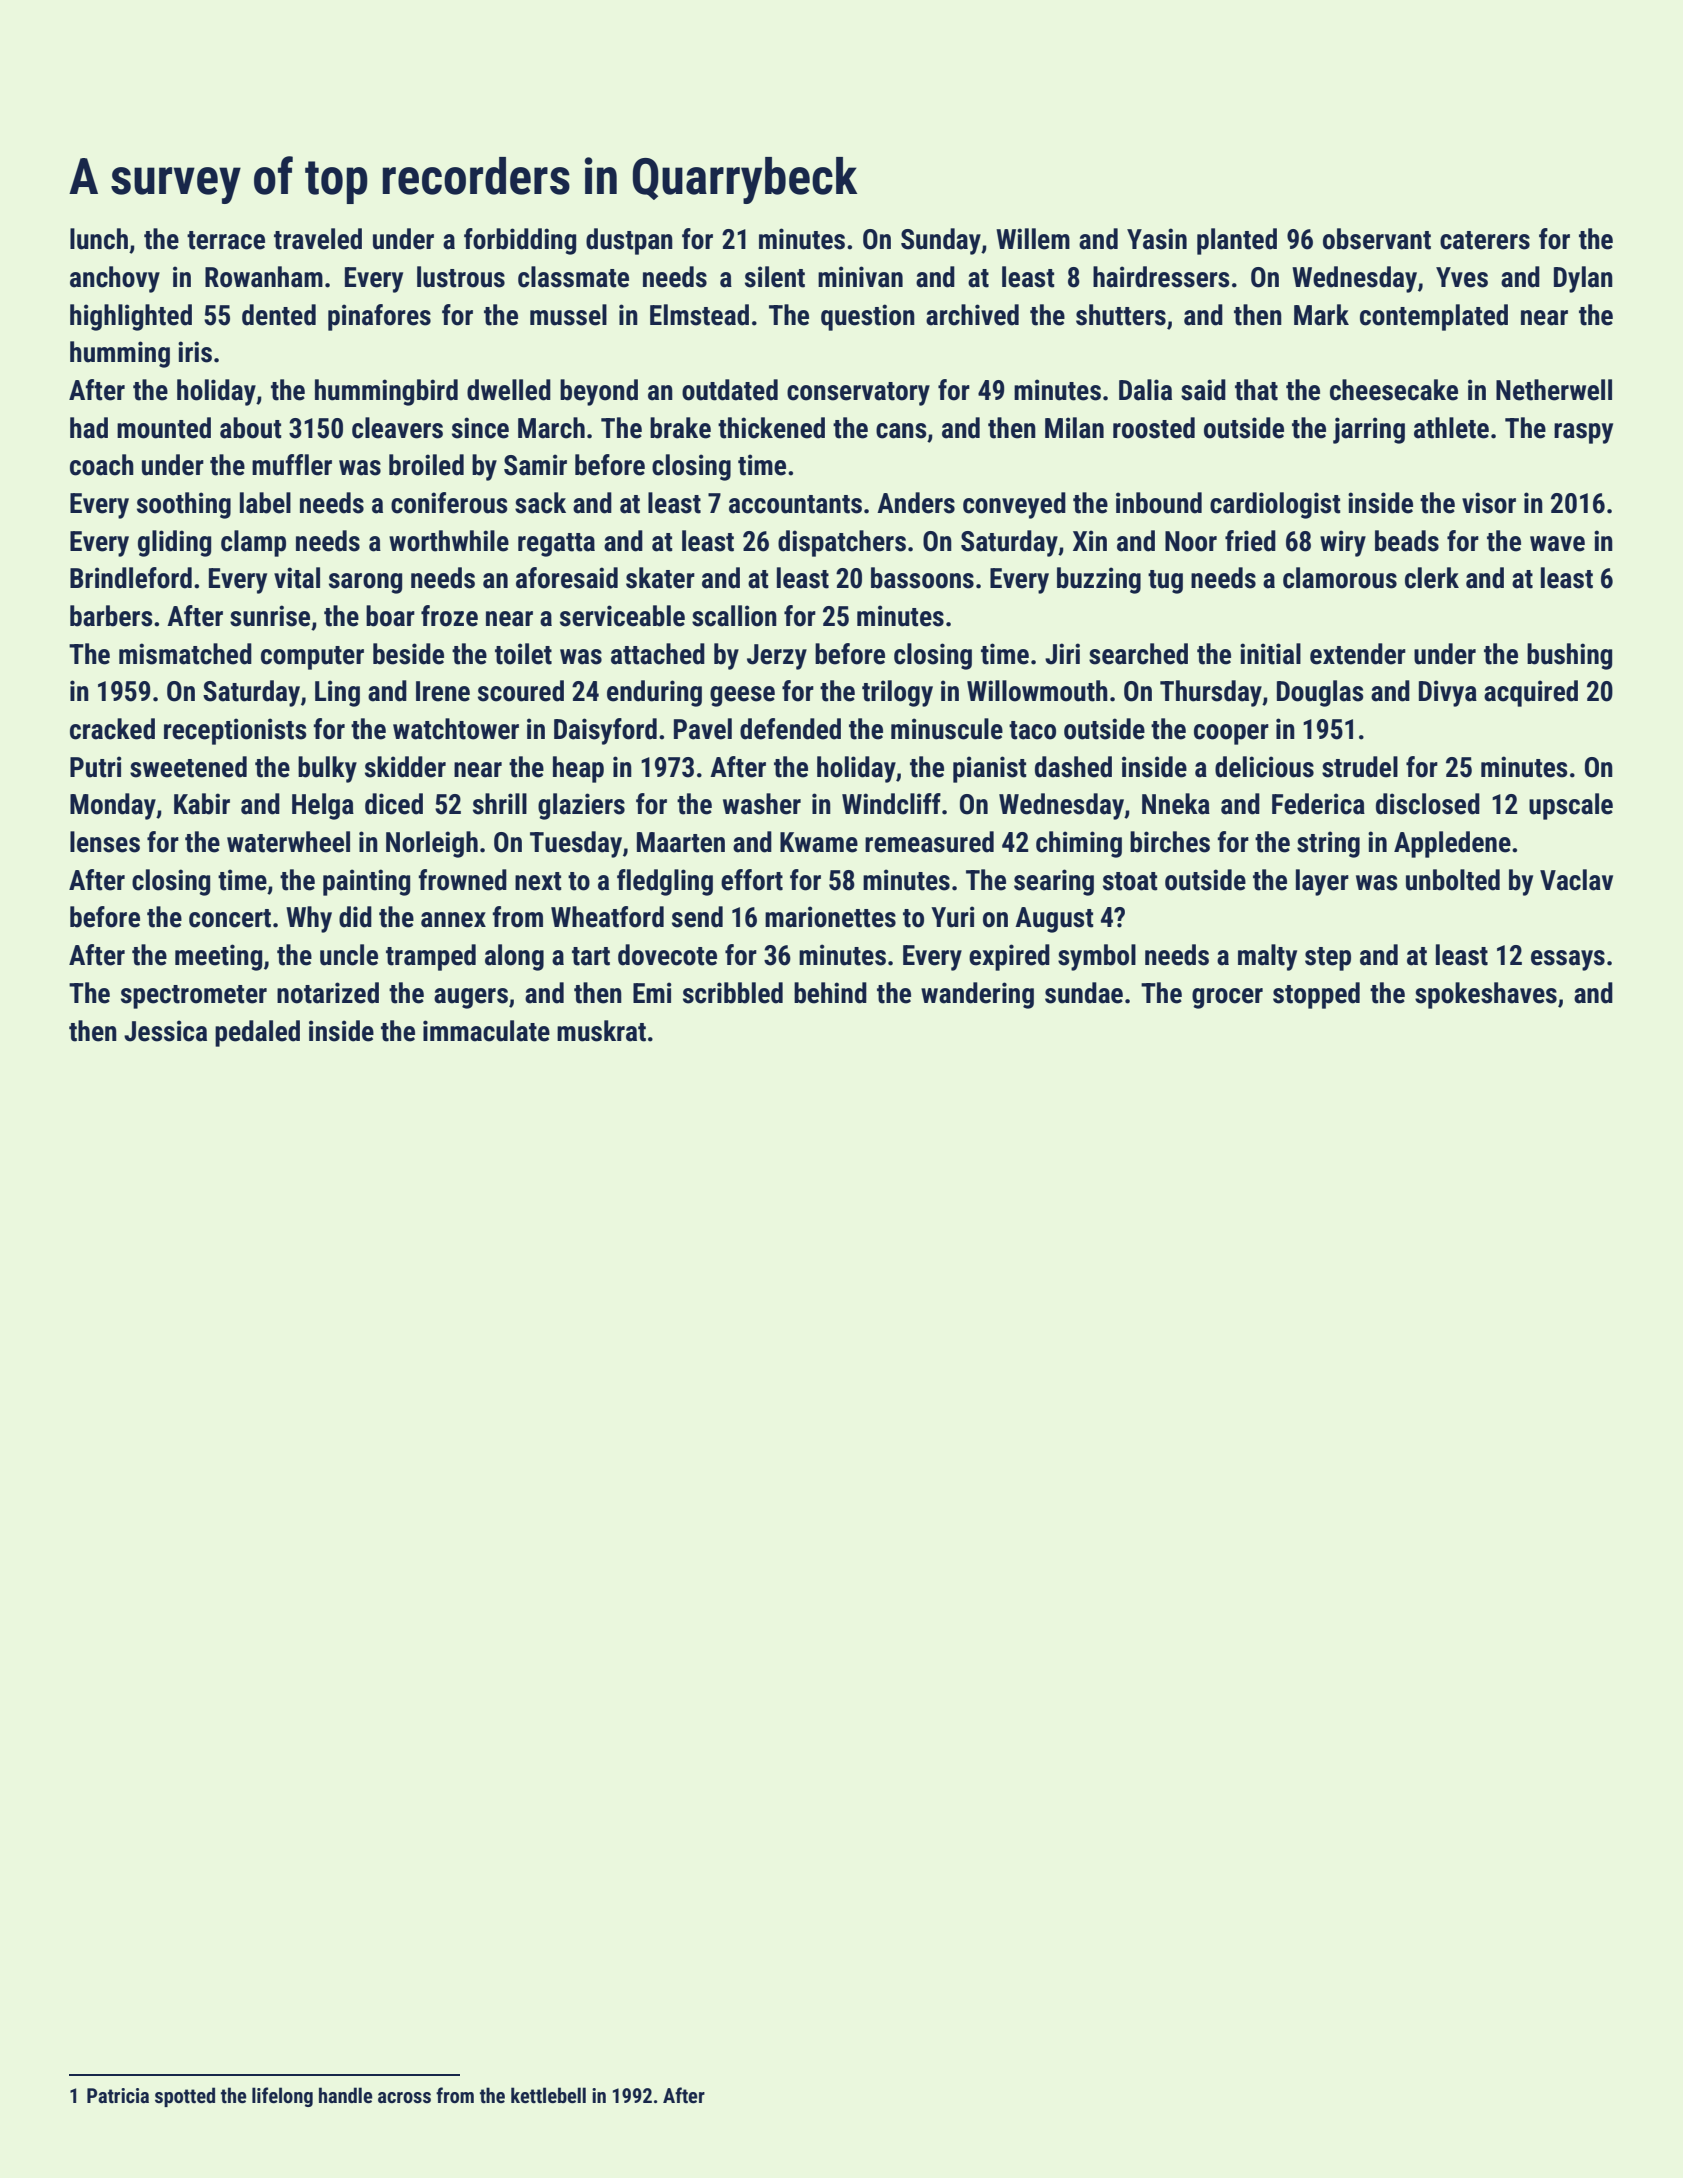  I want to click on kettlebell, so click(548, 2095).
